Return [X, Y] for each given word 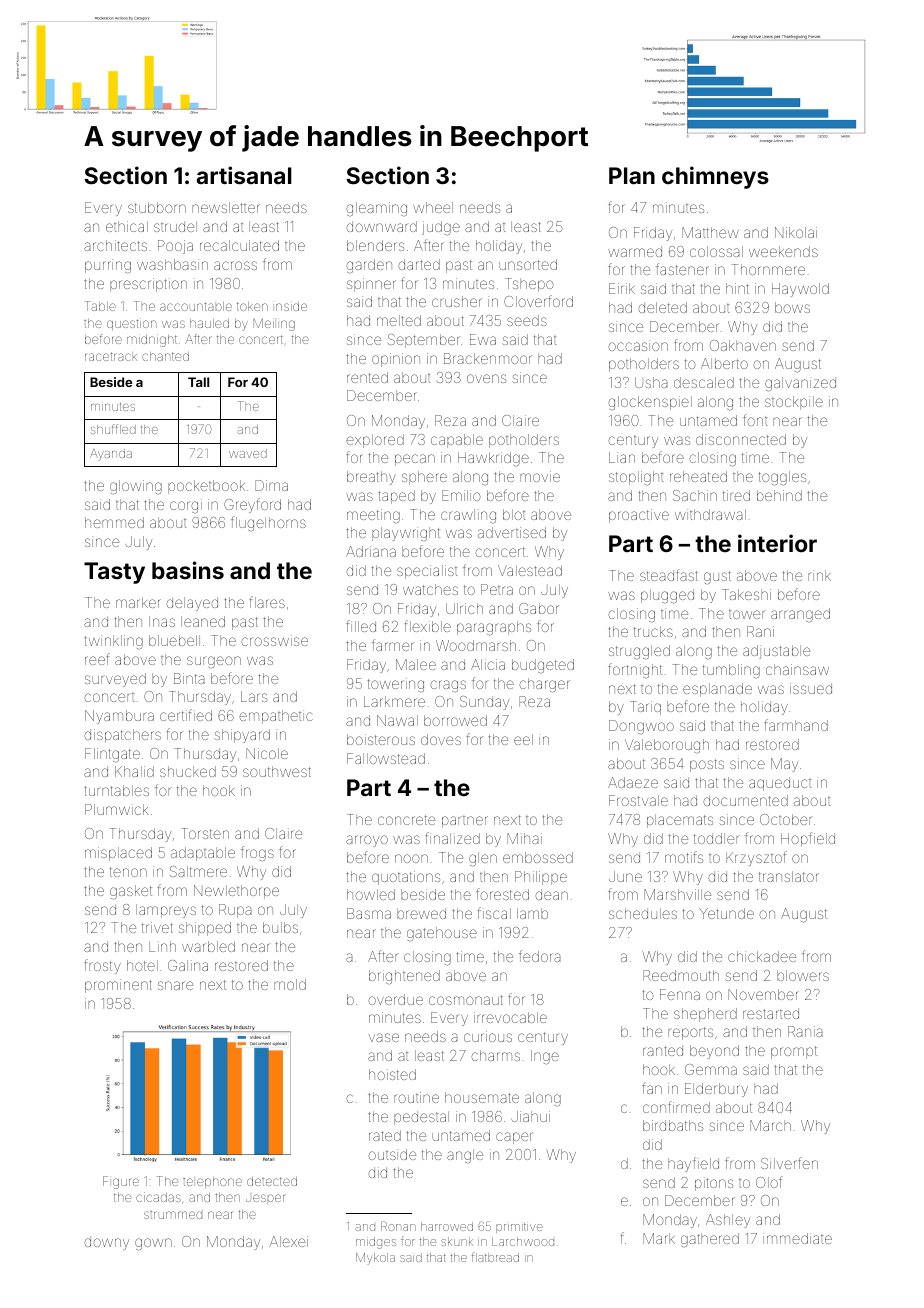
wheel [433, 207]
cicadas [158, 1197]
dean [551, 894]
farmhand [796, 725]
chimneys [715, 177]
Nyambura [119, 717]
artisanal [244, 175]
